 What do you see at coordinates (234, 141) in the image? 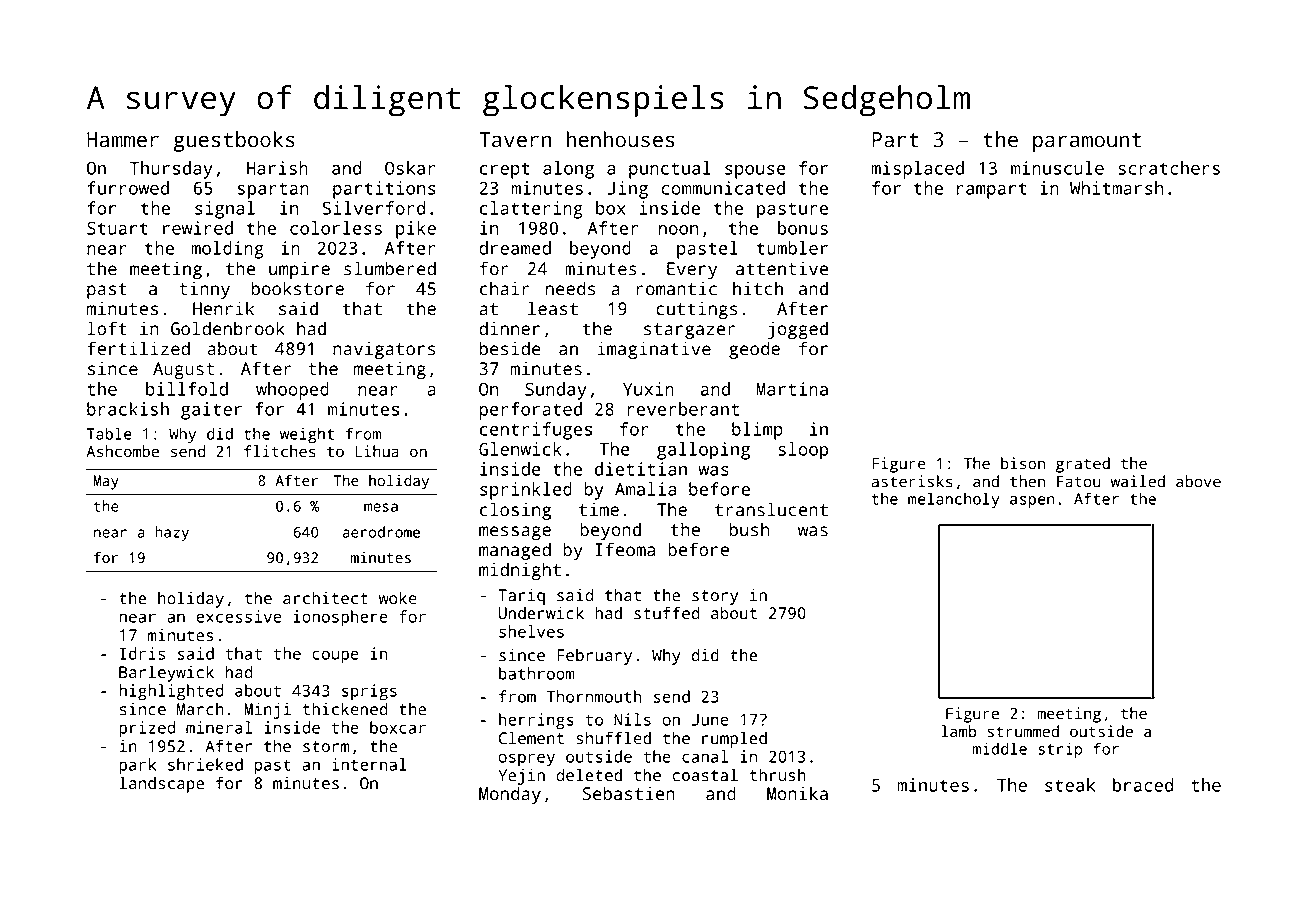
I see `guestbooks` at bounding box center [234, 141].
